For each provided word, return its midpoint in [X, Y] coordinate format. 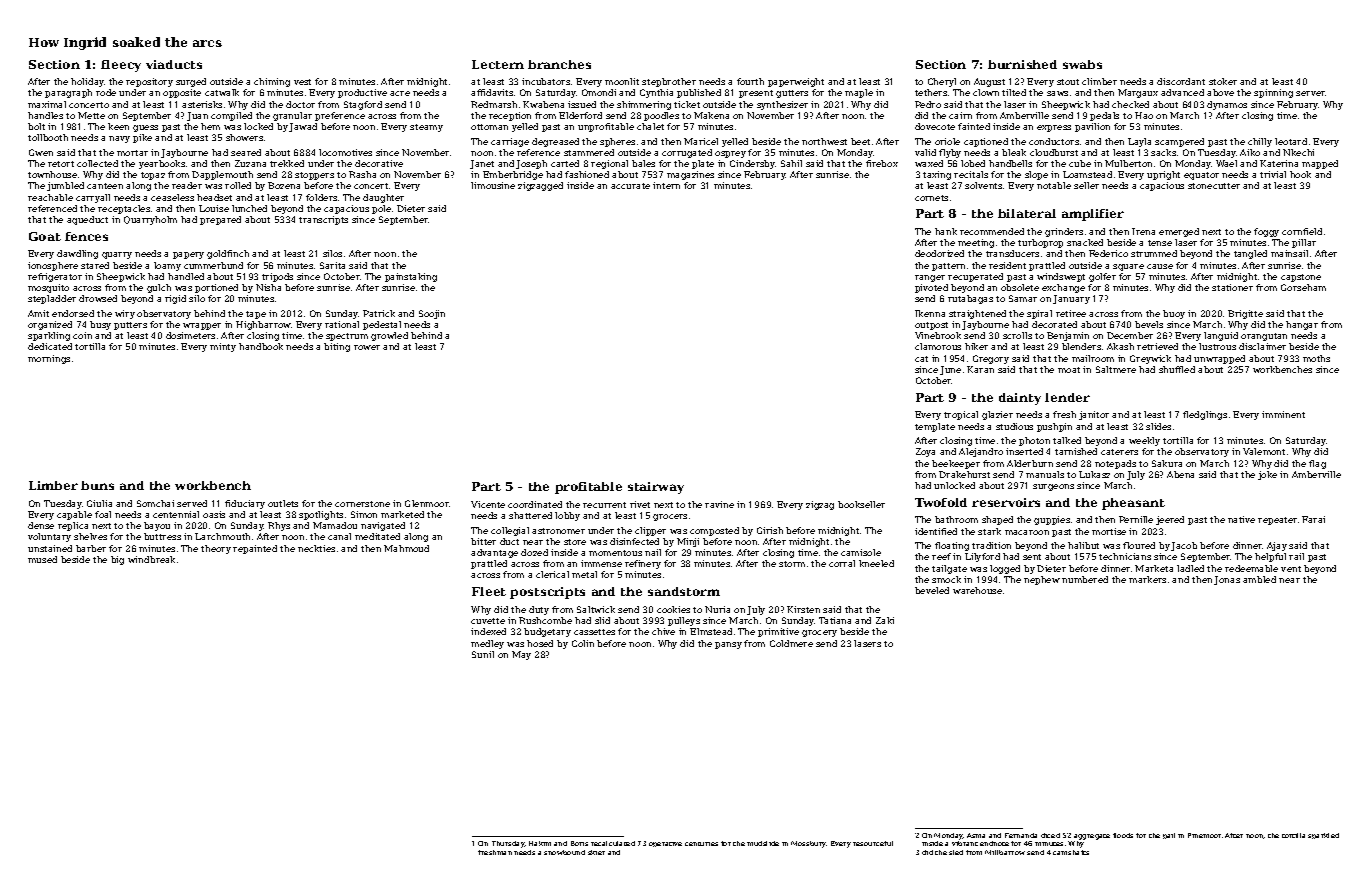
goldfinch [228, 254]
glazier [997, 415]
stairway [656, 488]
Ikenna [930, 313]
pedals [1104, 116]
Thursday [508, 844]
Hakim [540, 843]
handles [45, 115]
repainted [255, 549]
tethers [931, 92]
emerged [1179, 232]
